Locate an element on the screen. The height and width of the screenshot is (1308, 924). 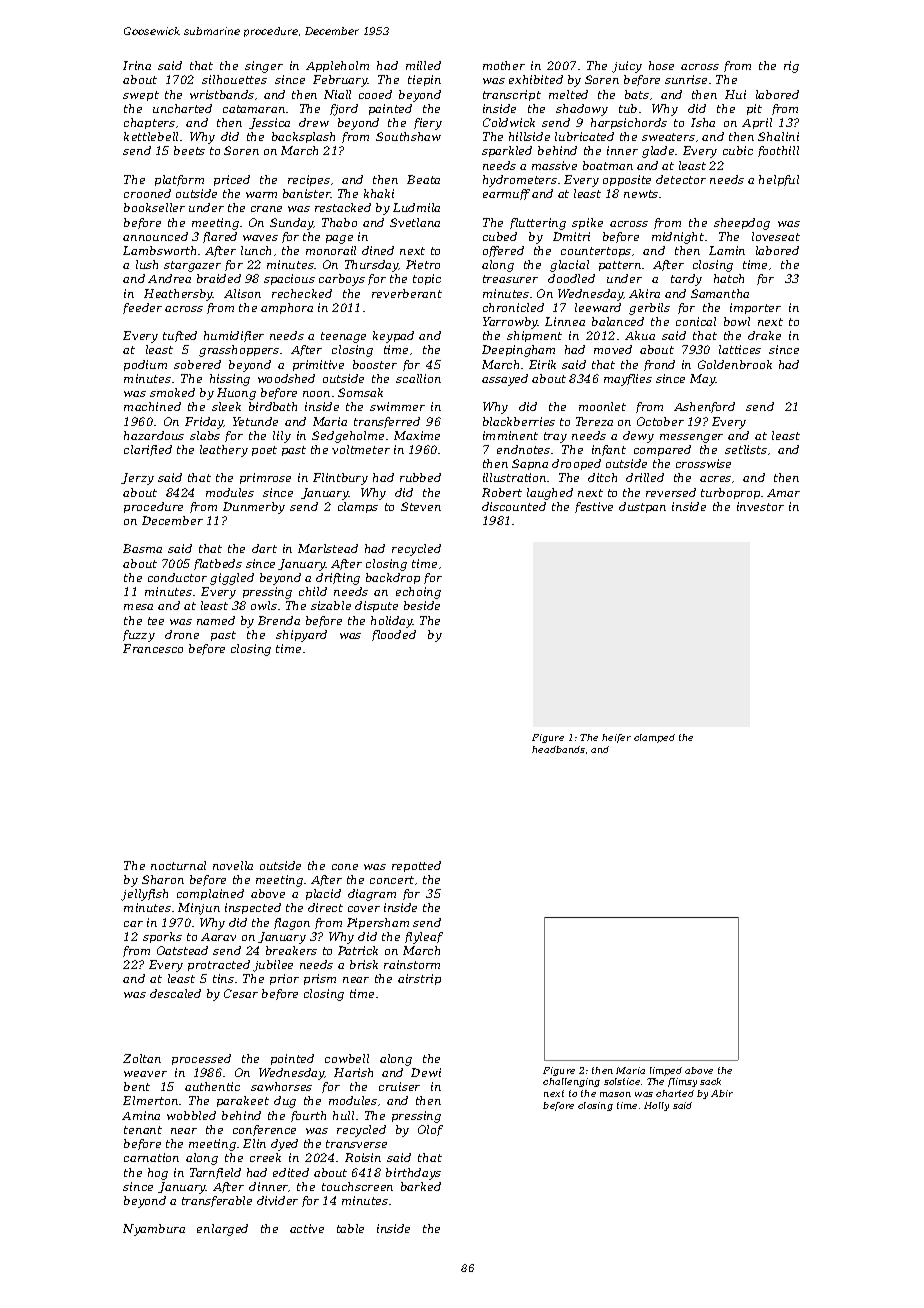
limped is located at coordinates (666, 1071).
